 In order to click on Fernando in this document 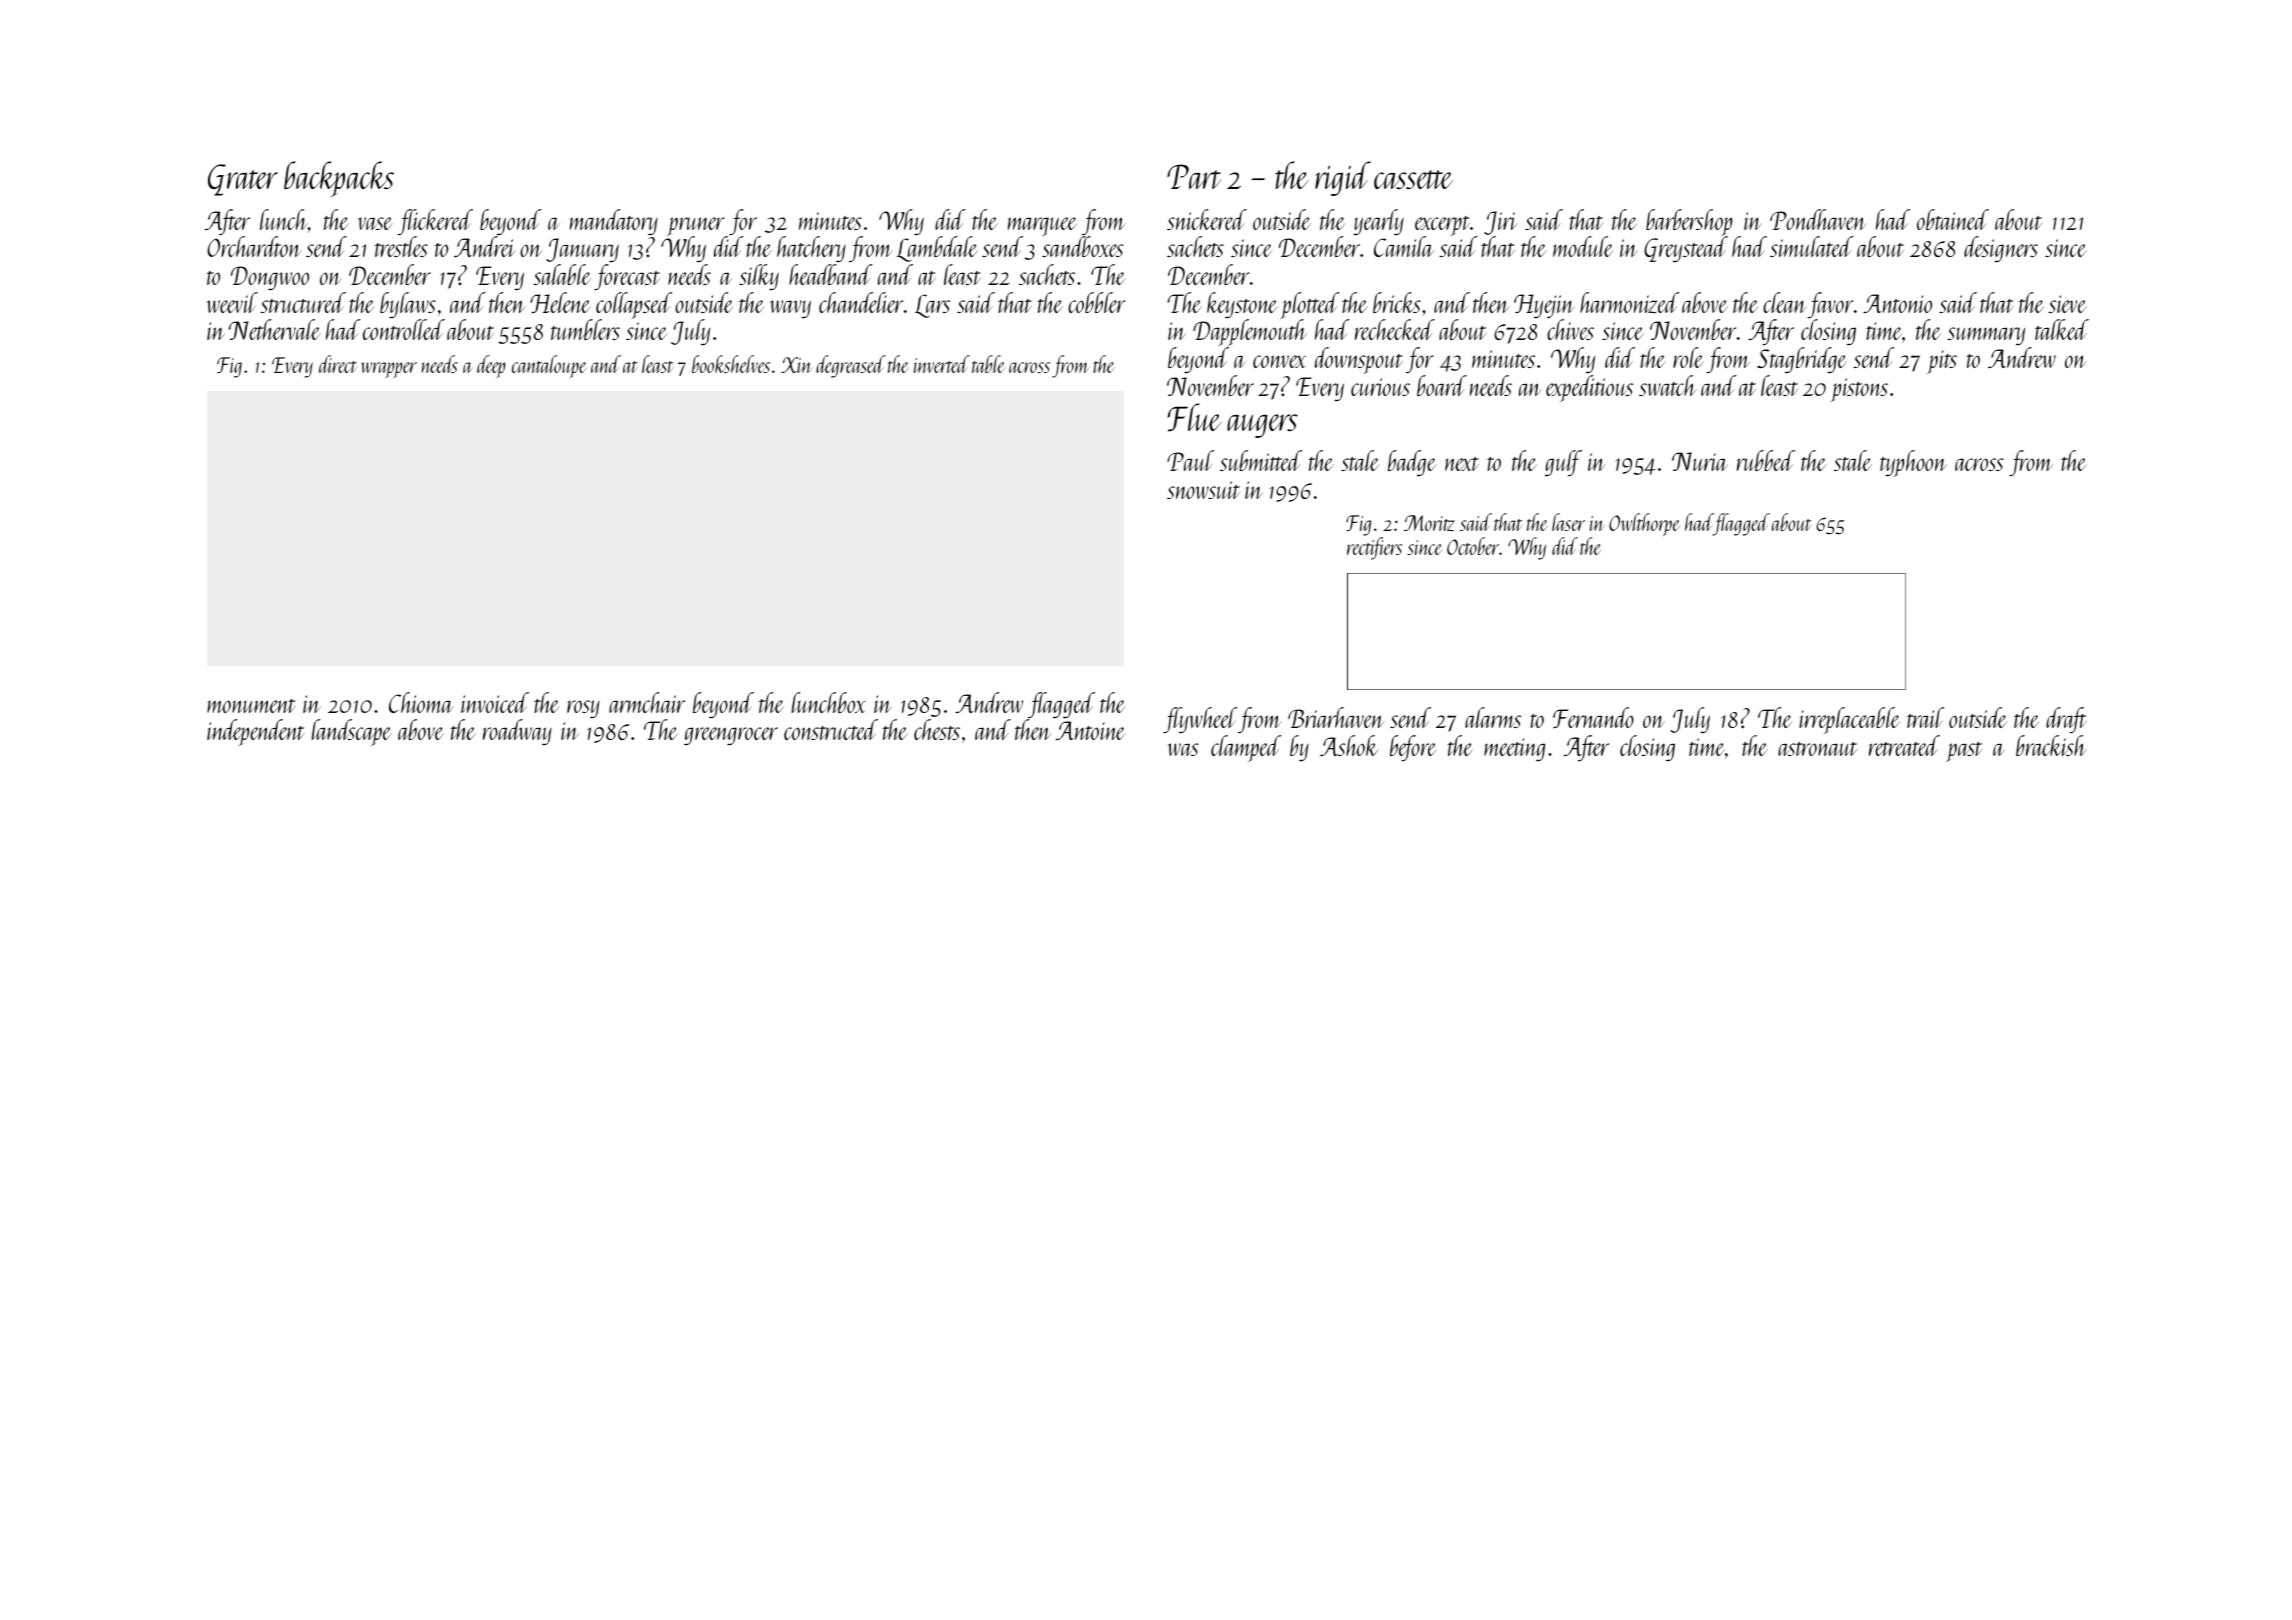, I will do `click(1593, 717)`.
